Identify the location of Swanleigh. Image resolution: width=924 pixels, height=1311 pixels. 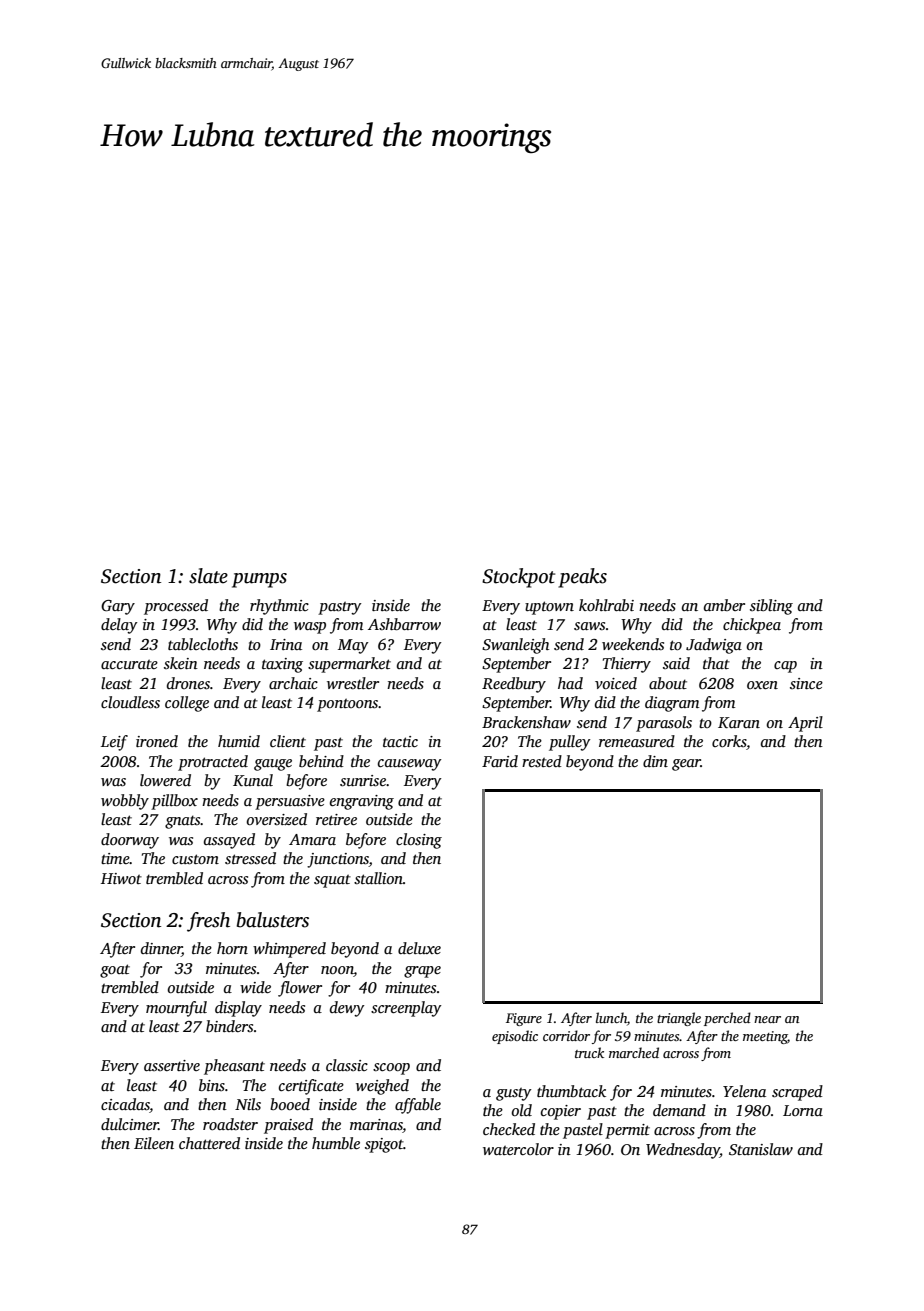
(515, 646).
